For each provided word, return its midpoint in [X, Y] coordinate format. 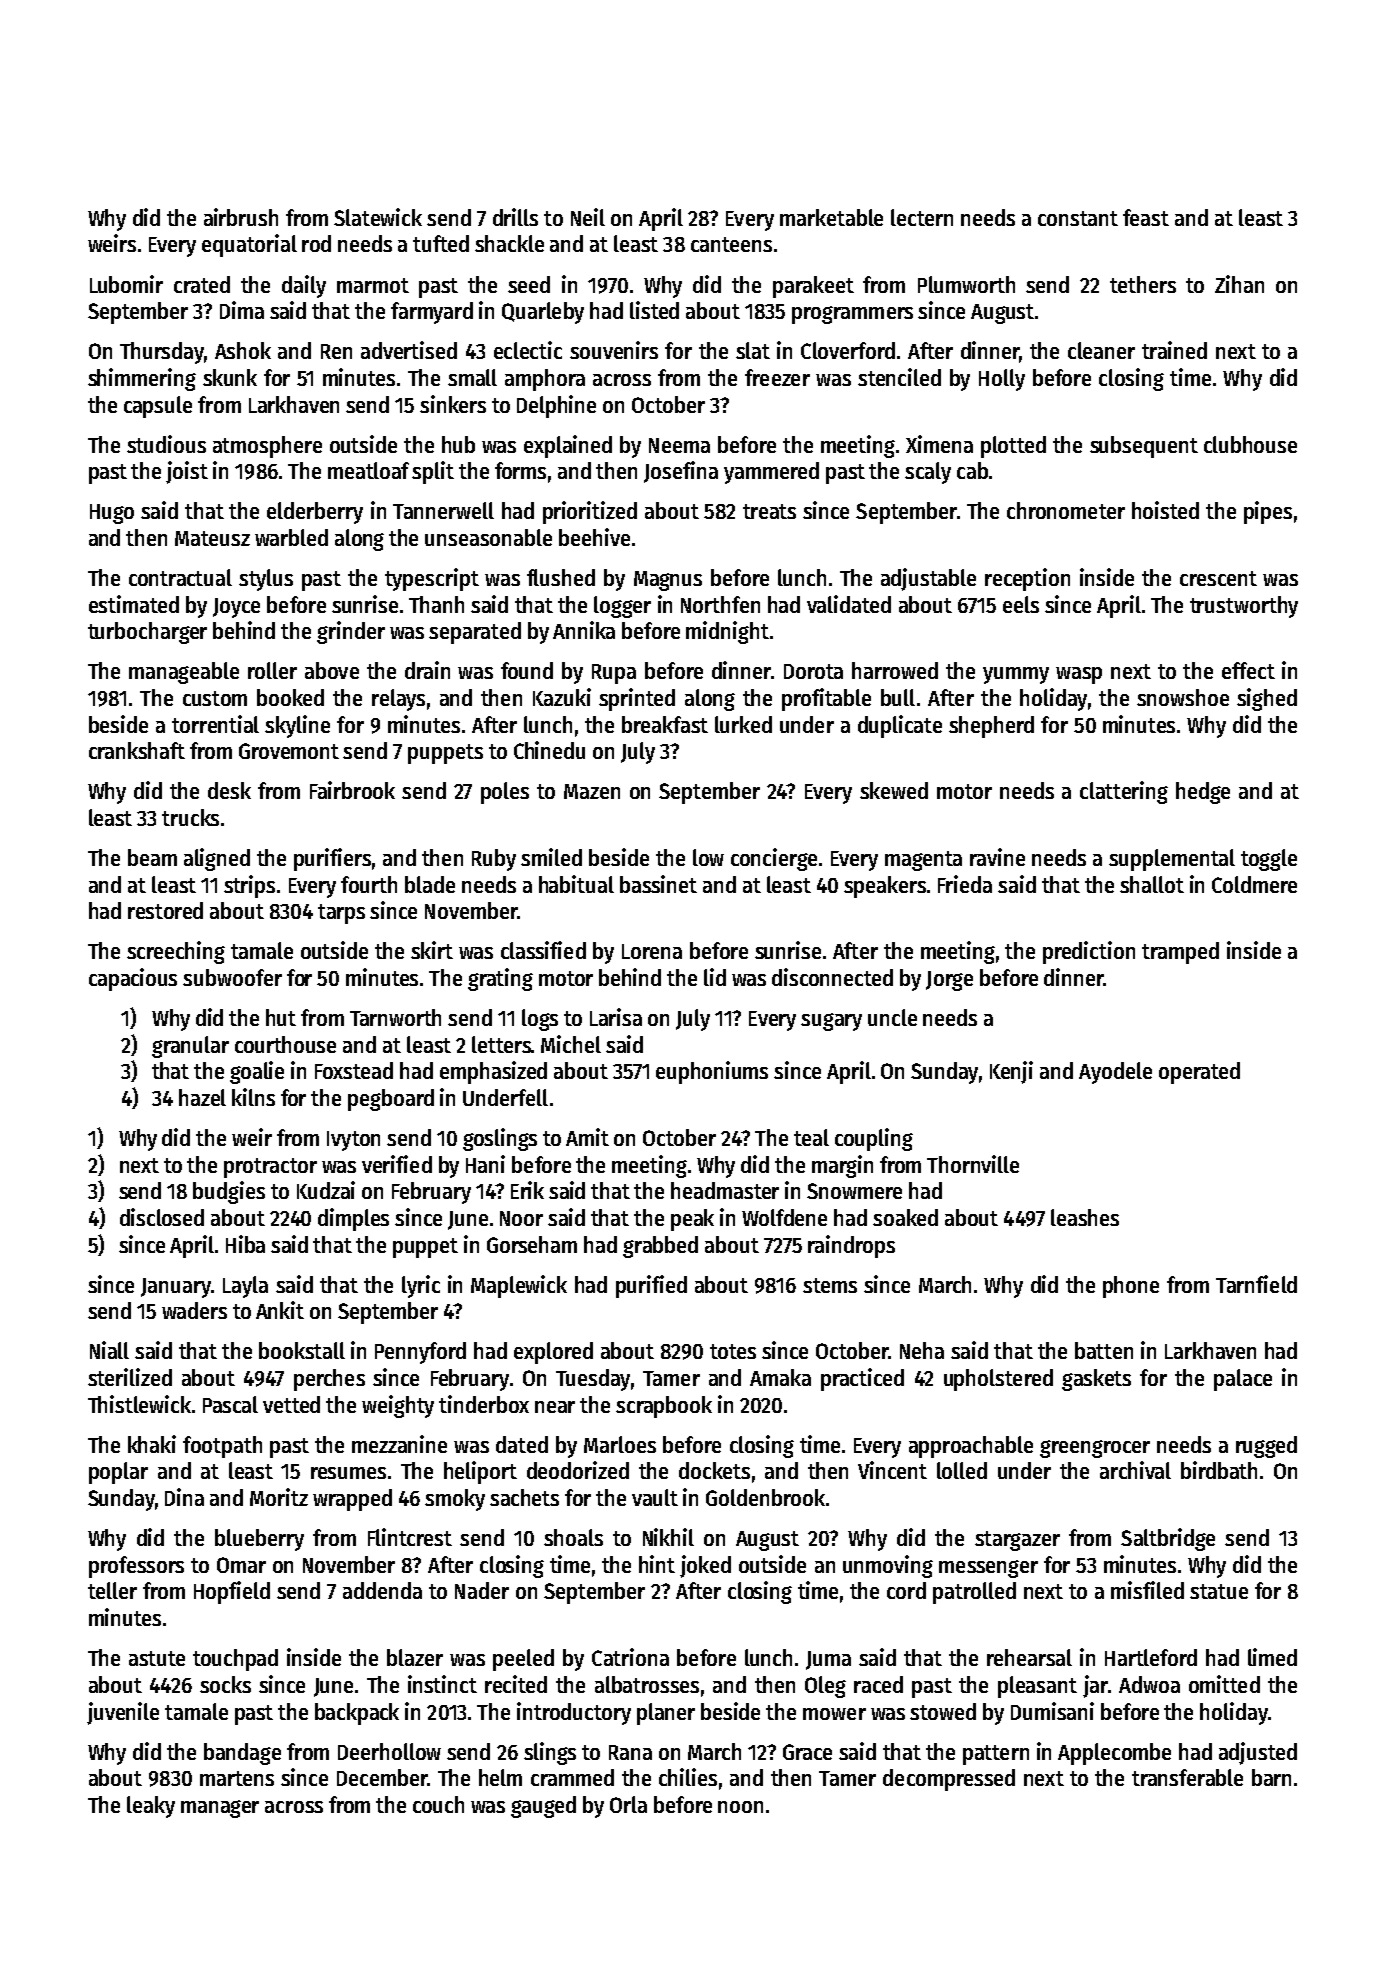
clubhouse [1250, 444]
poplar [118, 1473]
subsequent [1144, 447]
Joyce [236, 608]
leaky [151, 1807]
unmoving [888, 1566]
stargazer [1017, 1541]
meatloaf [368, 470]
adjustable [928, 579]
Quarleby [543, 313]
